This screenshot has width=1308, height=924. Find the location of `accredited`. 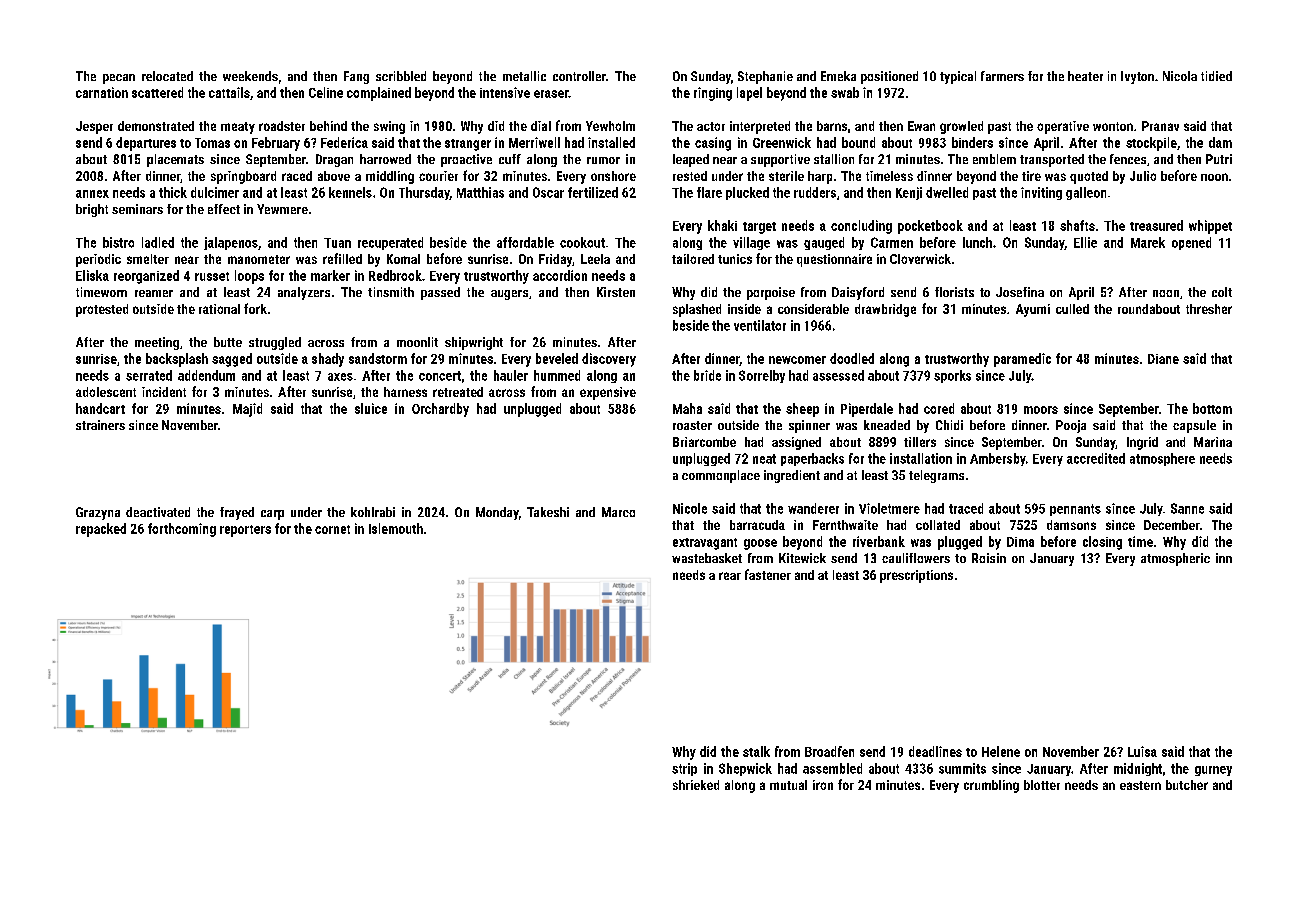

accredited is located at coordinates (1096, 458).
